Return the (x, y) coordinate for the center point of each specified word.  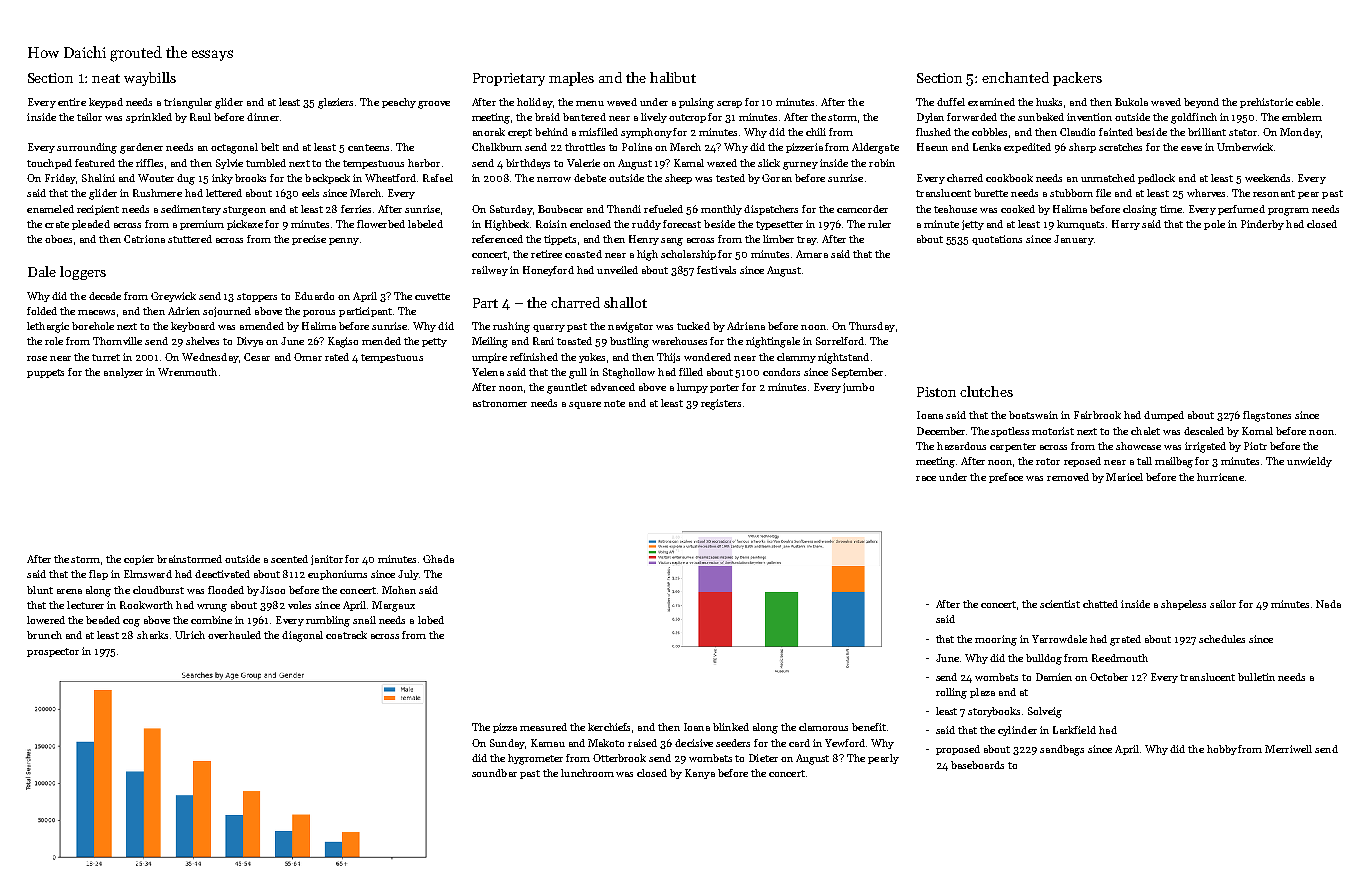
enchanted (1015, 77)
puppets (45, 373)
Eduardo (314, 296)
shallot (625, 302)
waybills (150, 79)
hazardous (961, 446)
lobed (431, 620)
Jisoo (272, 590)
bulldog (1044, 659)
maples (571, 79)
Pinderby (1262, 225)
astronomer (500, 403)
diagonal (302, 636)
